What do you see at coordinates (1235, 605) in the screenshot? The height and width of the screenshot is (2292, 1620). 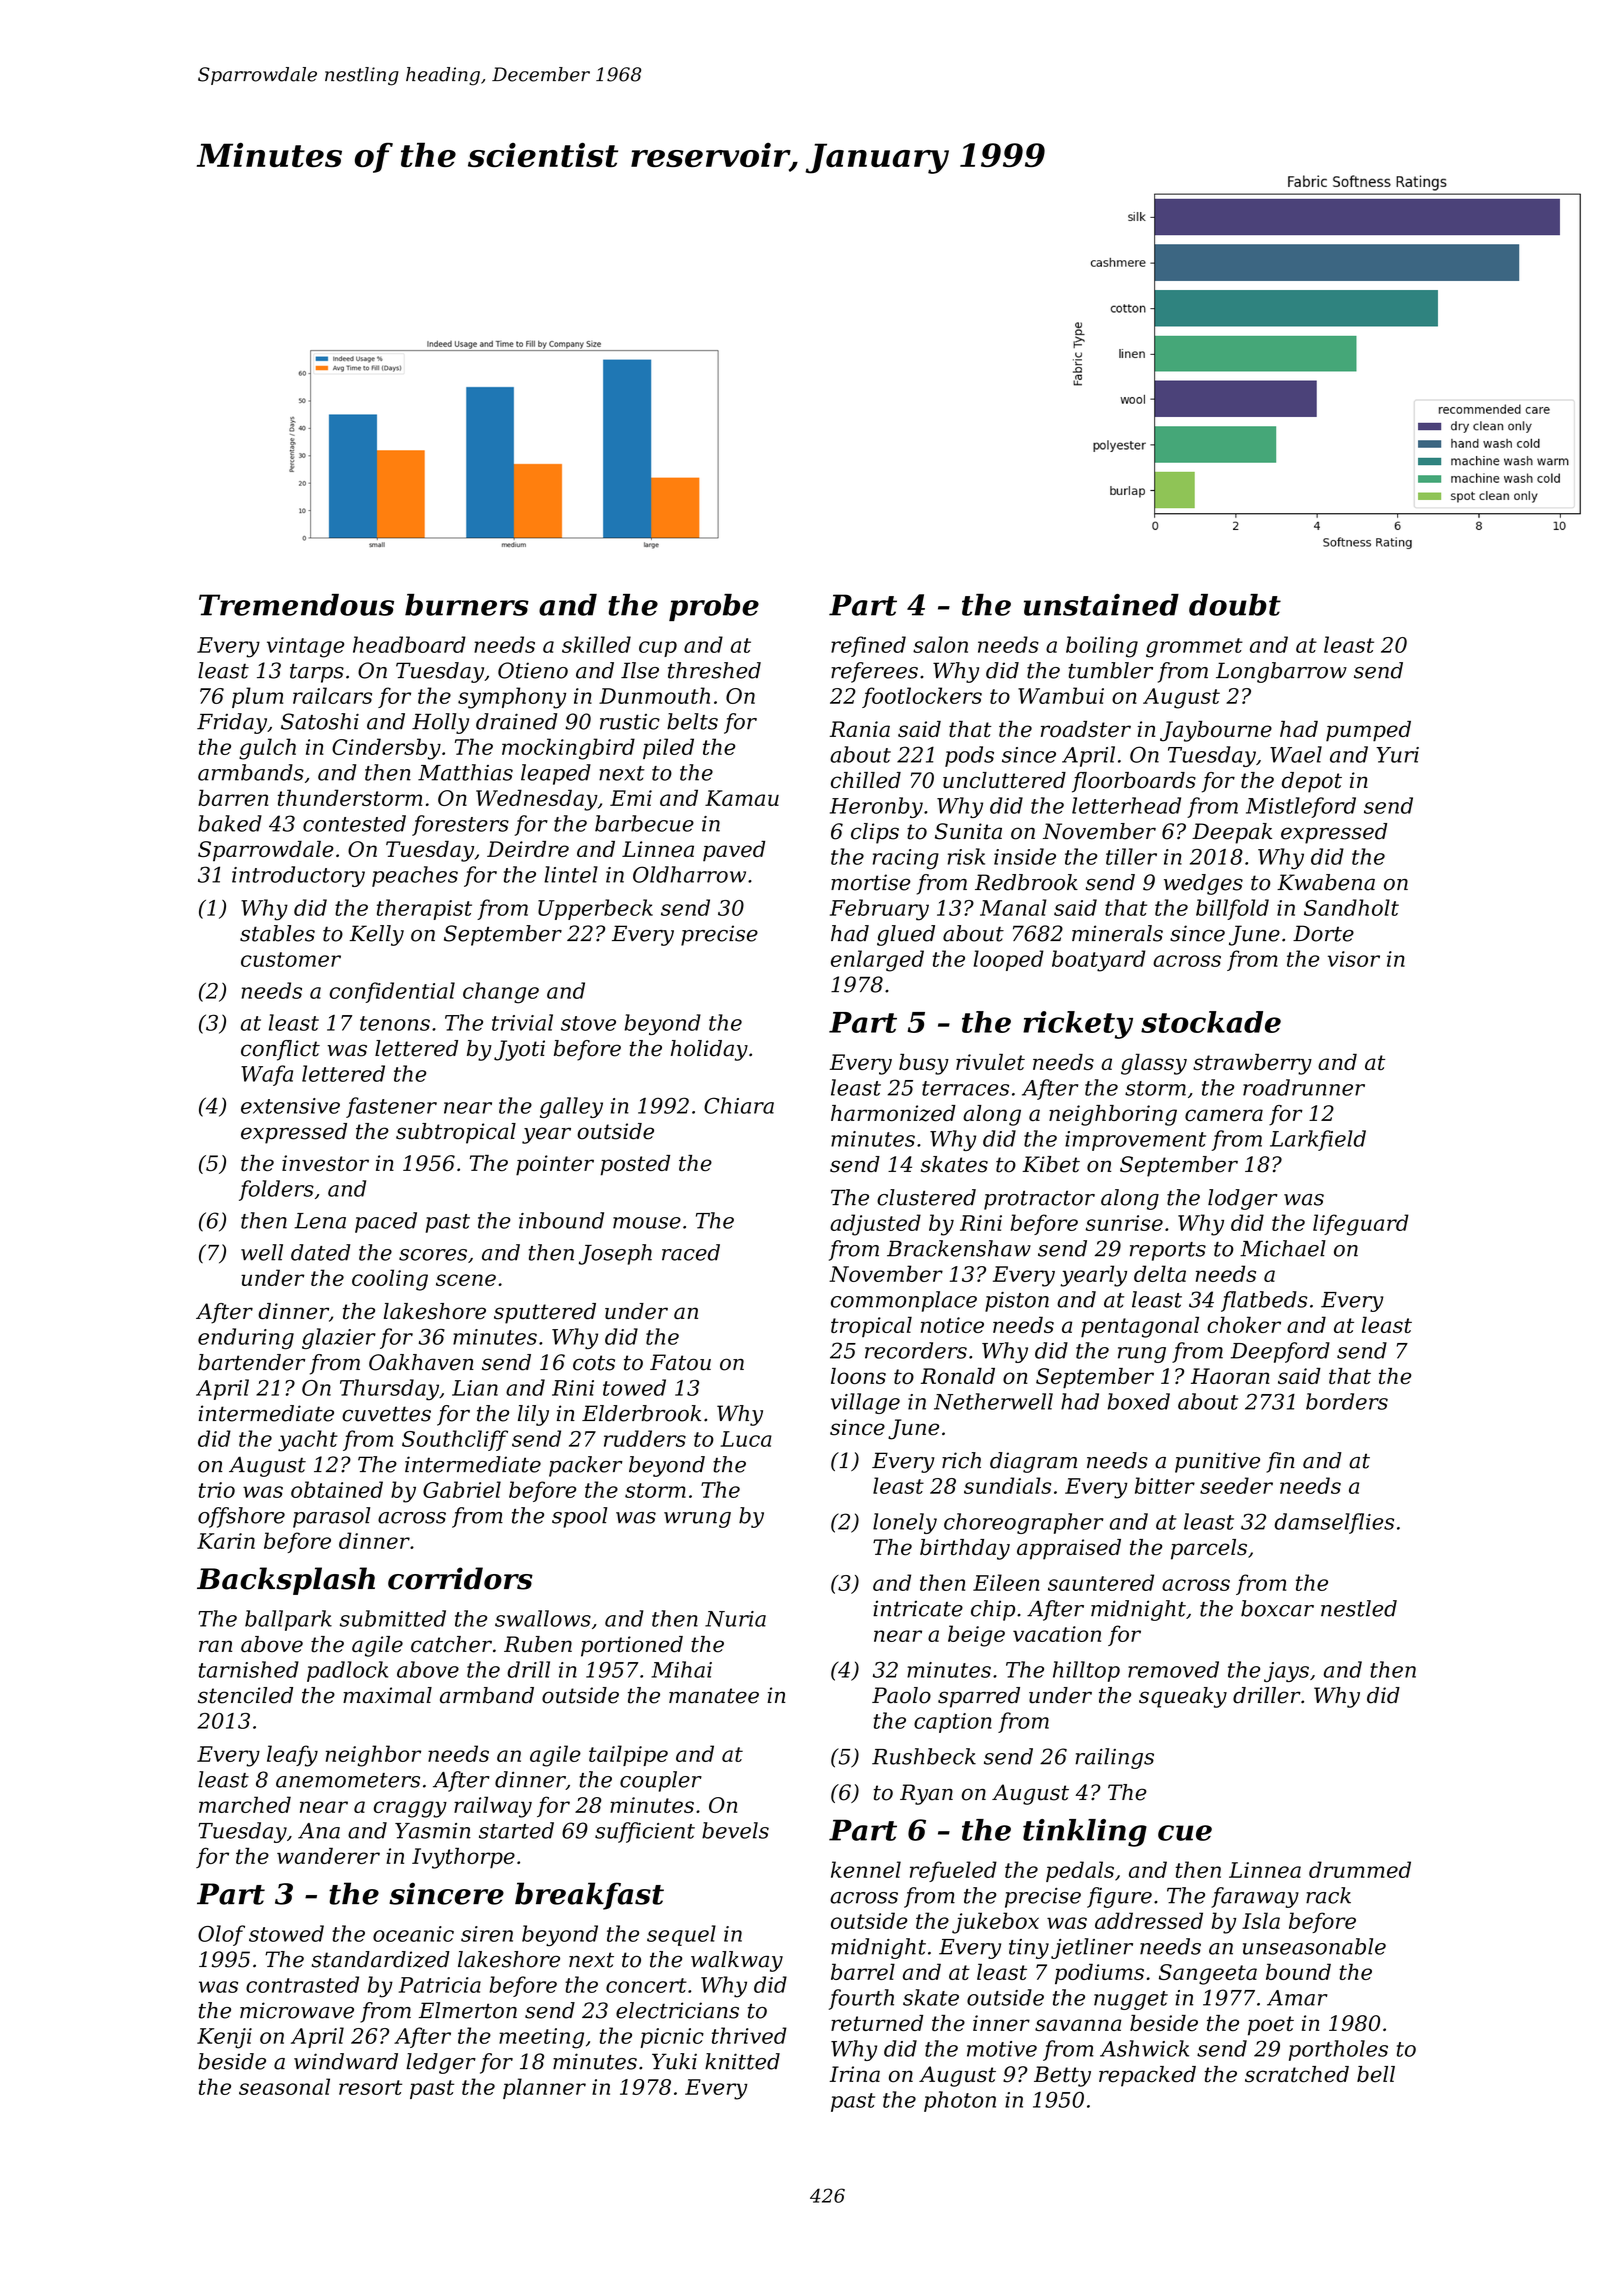 I see `doubt` at bounding box center [1235, 605].
